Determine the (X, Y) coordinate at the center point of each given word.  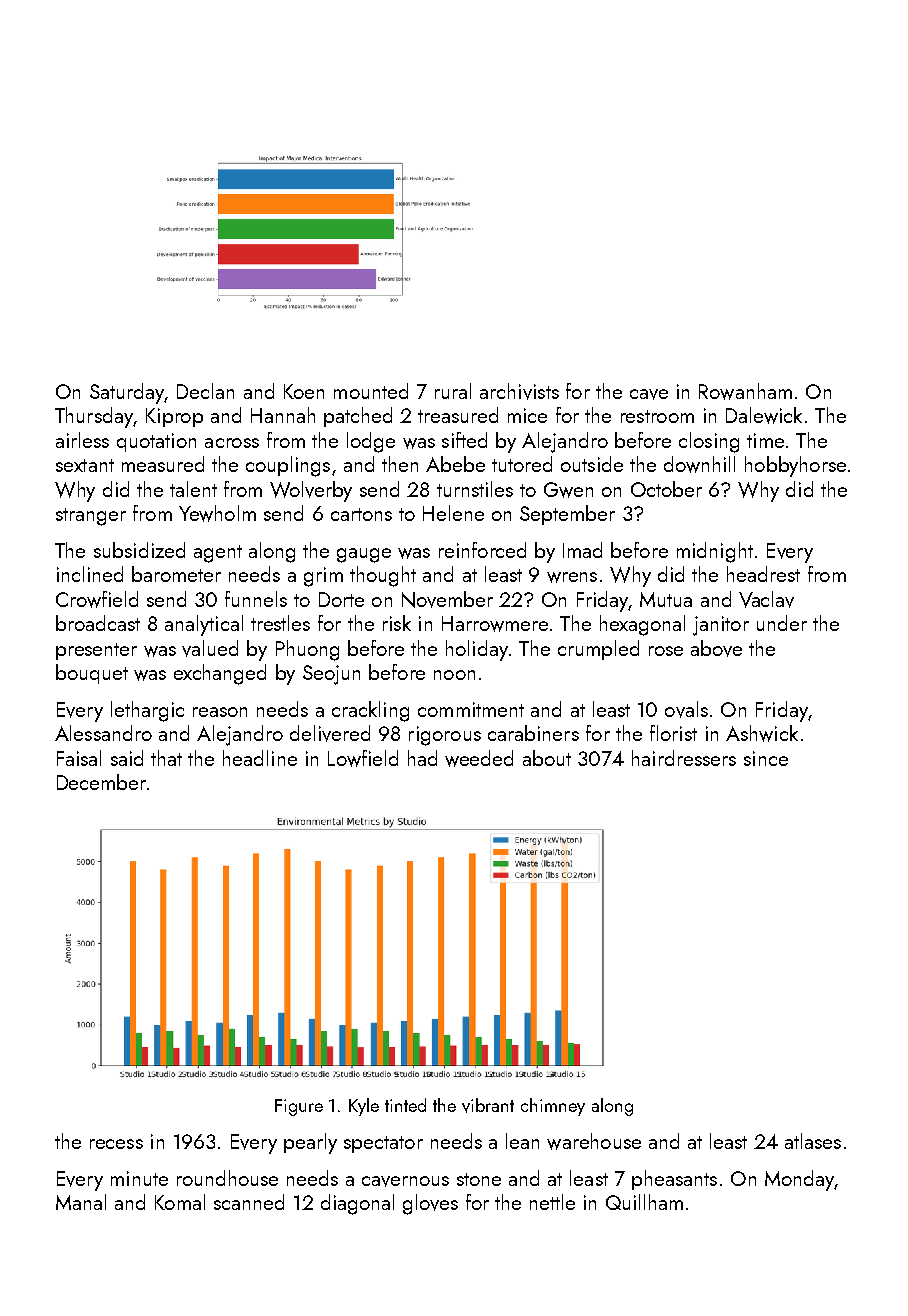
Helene (453, 513)
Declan (205, 391)
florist (673, 733)
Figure (299, 1107)
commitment (471, 709)
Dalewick (764, 415)
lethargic (147, 711)
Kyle (364, 1107)
